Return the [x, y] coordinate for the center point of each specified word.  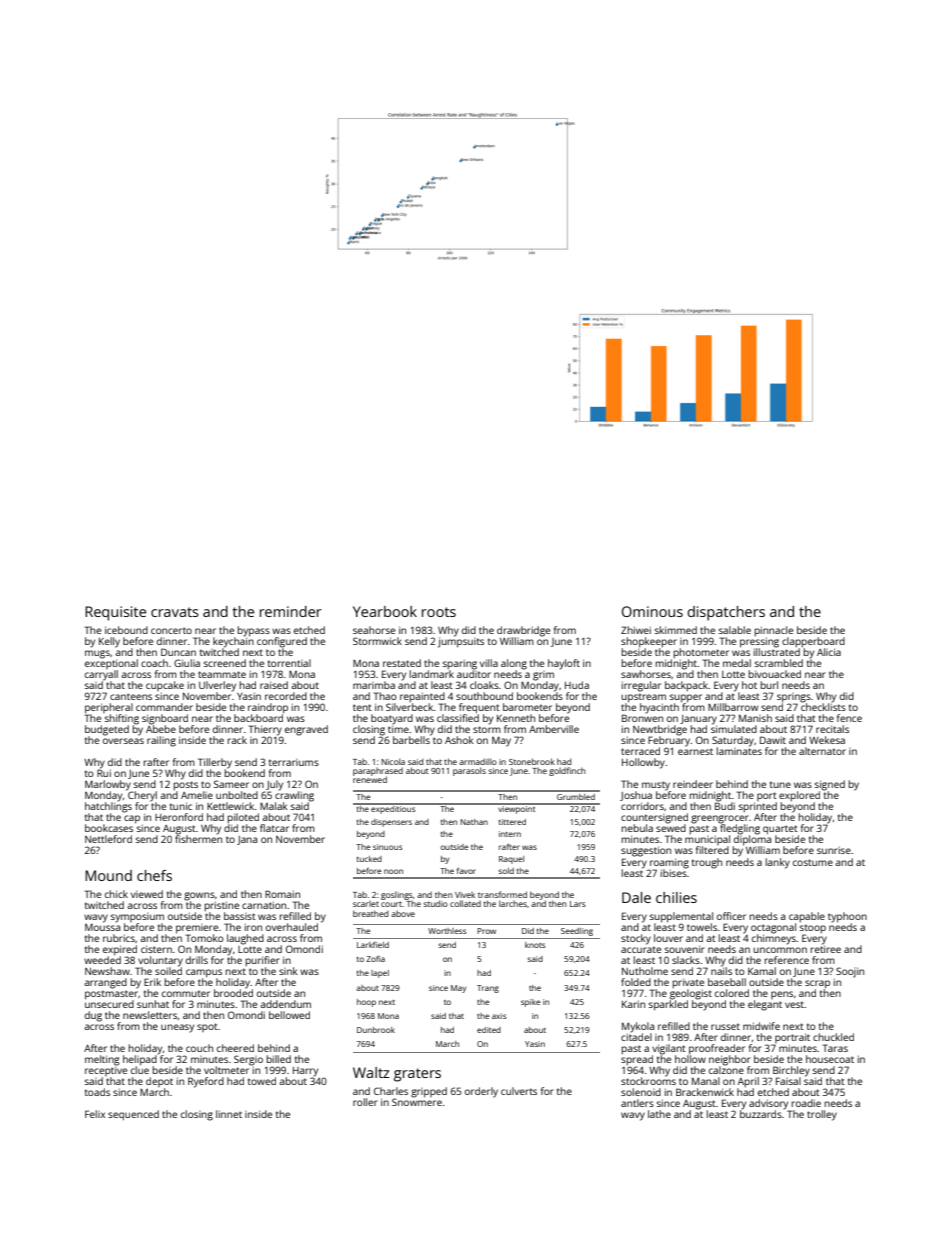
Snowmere [417, 1102]
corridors [642, 806]
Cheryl [142, 796]
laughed [245, 939]
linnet [229, 1114]
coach [154, 663]
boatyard [392, 719]
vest [794, 1004]
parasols [469, 771]
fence [849, 718]
